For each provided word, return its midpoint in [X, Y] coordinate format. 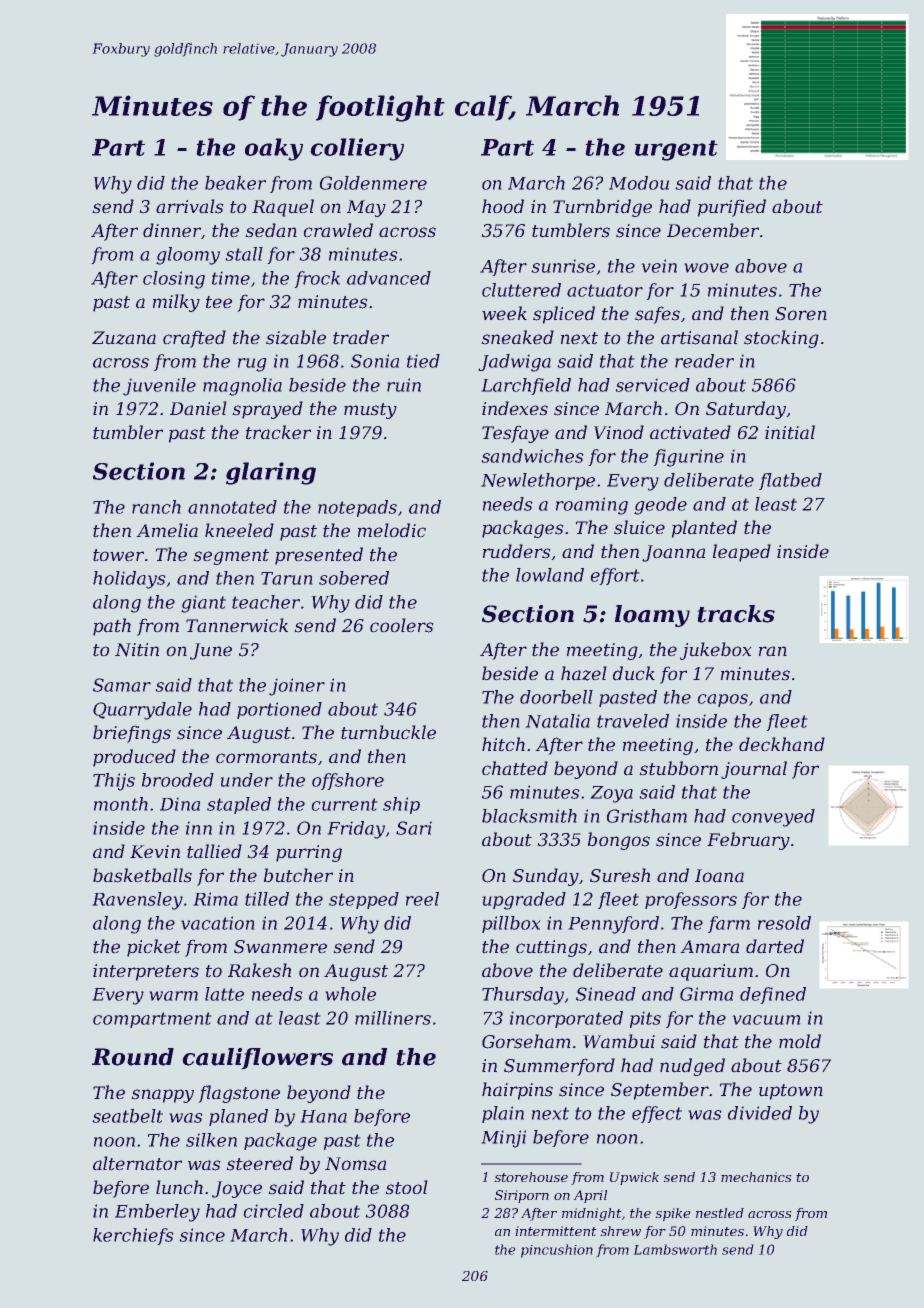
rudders [517, 551]
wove [706, 268]
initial [790, 432]
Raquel [283, 208]
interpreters [146, 972]
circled [273, 1211]
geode [660, 506]
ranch [156, 507]
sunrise [563, 266]
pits [645, 1019]
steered [259, 1163]
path [112, 627]
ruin [404, 385]
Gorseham [526, 1041]
